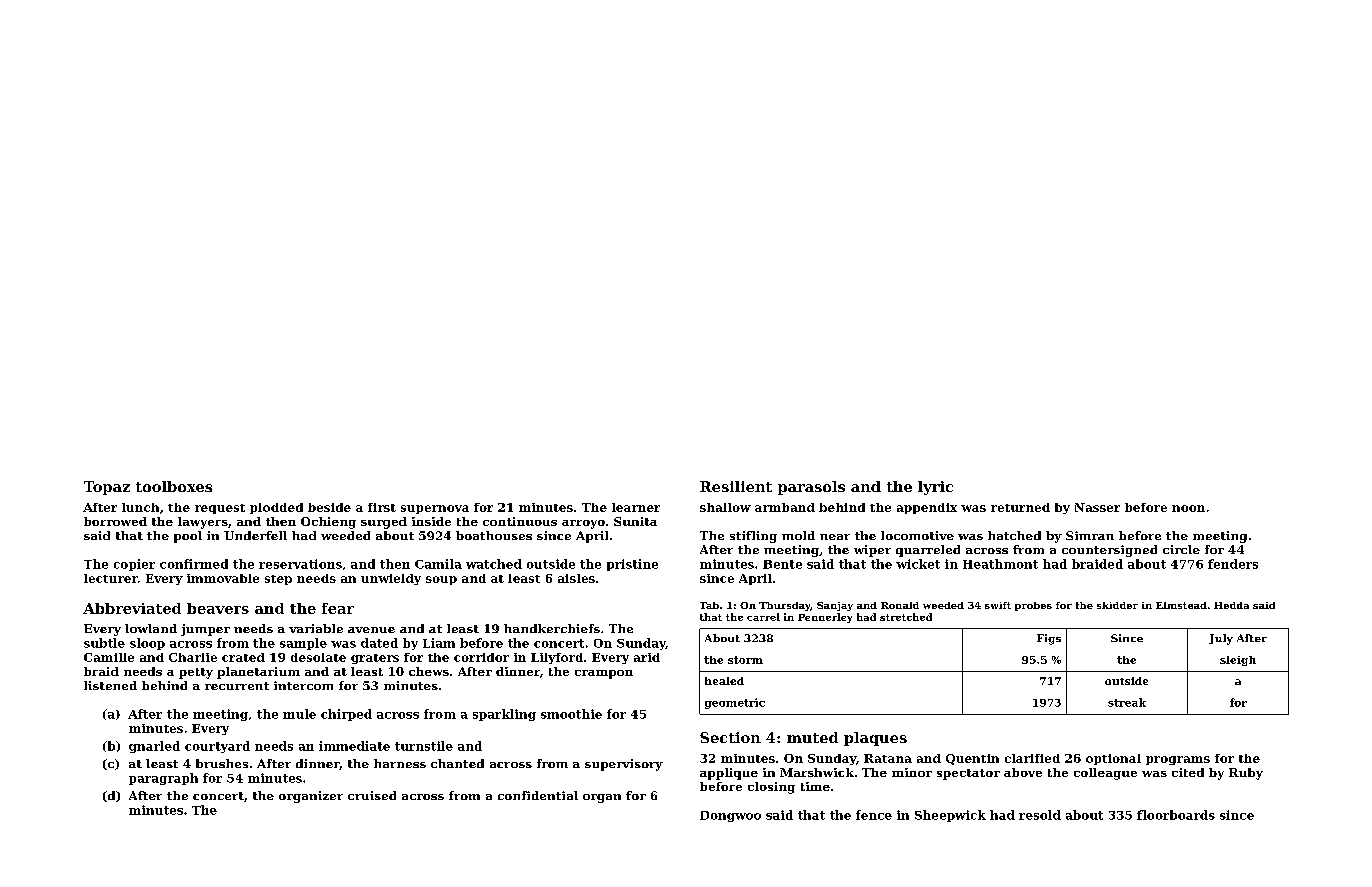 The image size is (1372, 887). Describe the element at coordinates (372, 795) in the document. I see `cruised` at that location.
